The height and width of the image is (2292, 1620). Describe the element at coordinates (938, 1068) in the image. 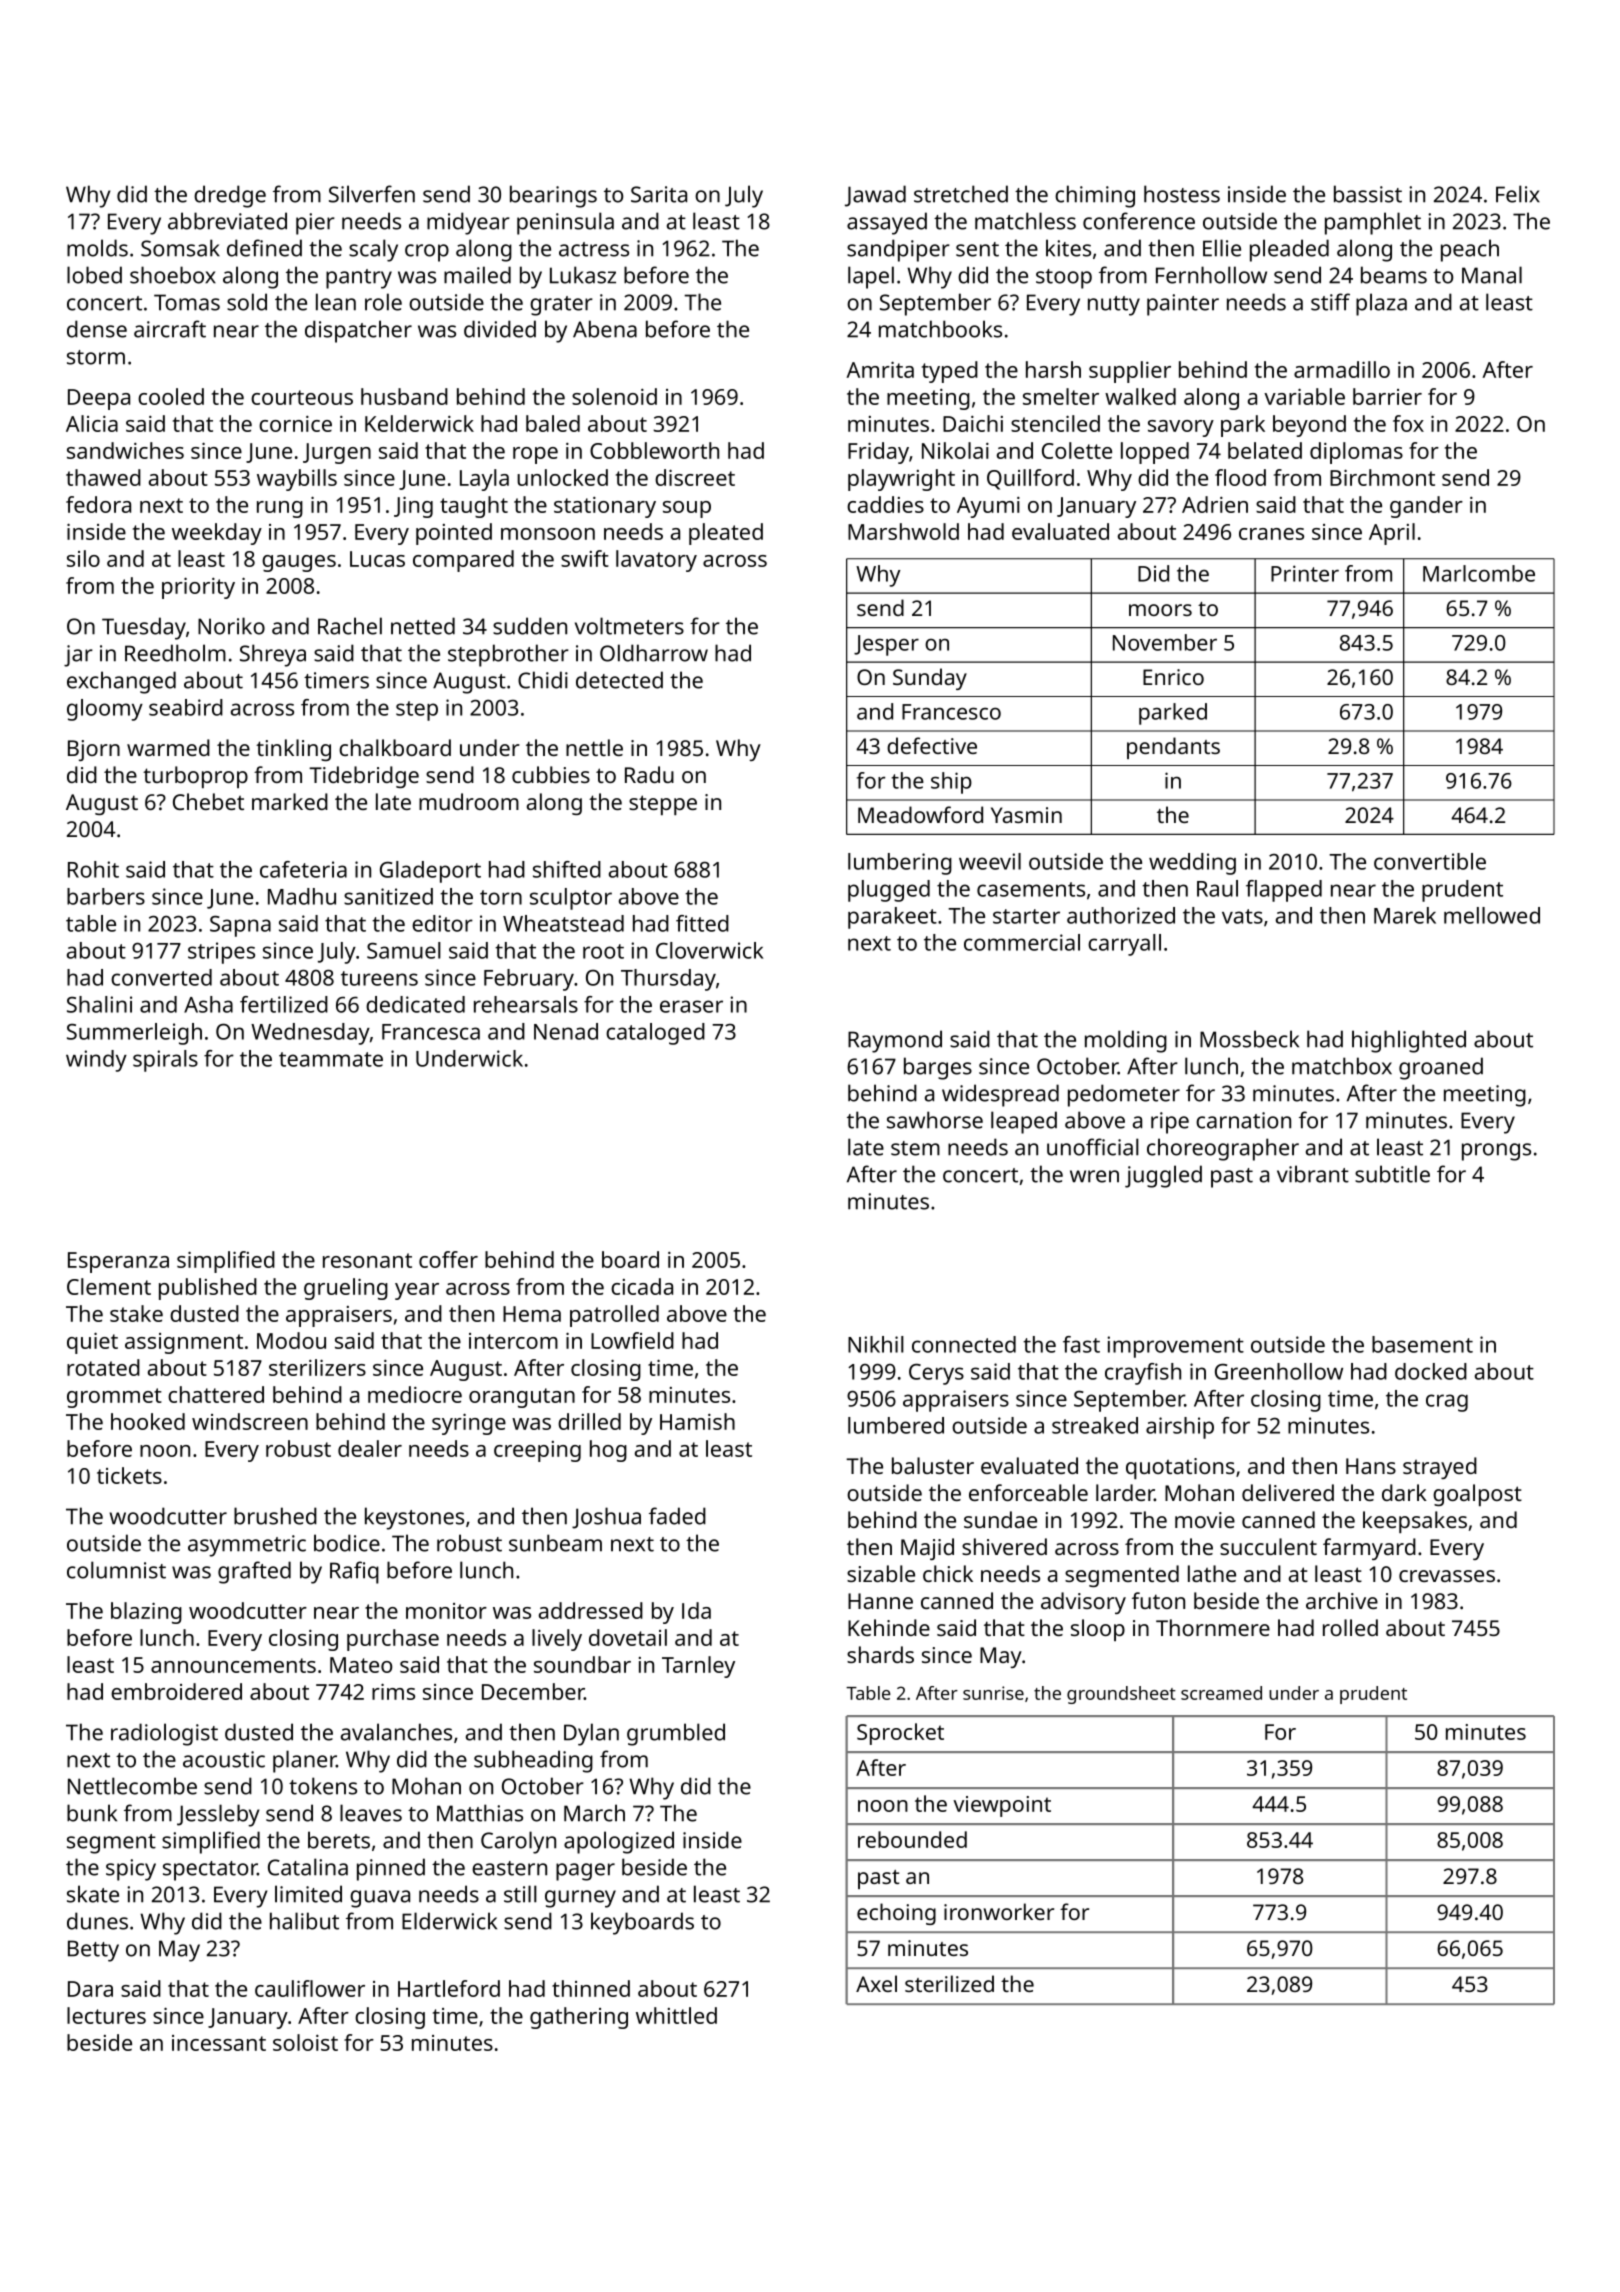

I see `barges` at that location.
